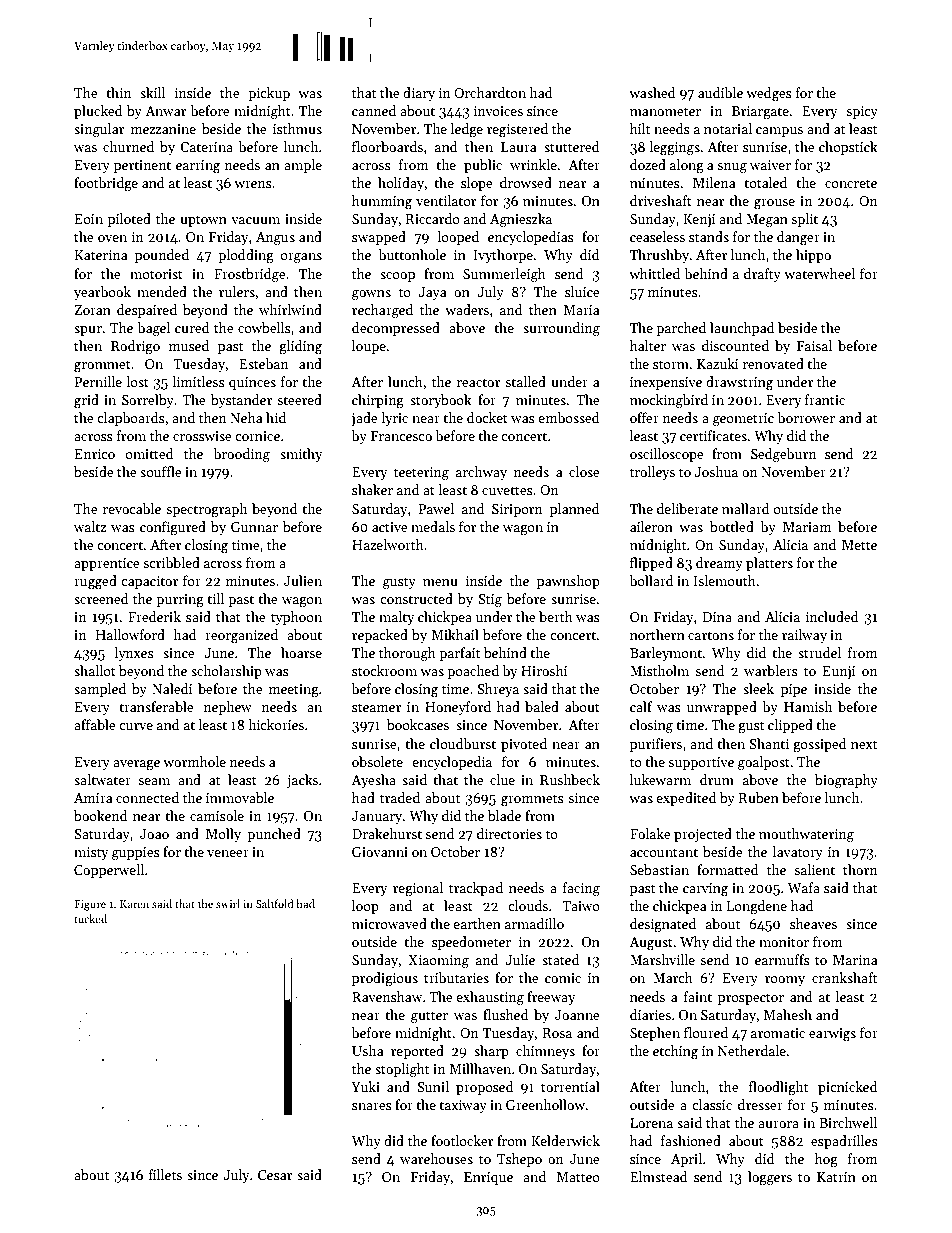 This screenshot has width=952, height=1233. What do you see at coordinates (488, 1178) in the screenshot?
I see `Enrique` at bounding box center [488, 1178].
